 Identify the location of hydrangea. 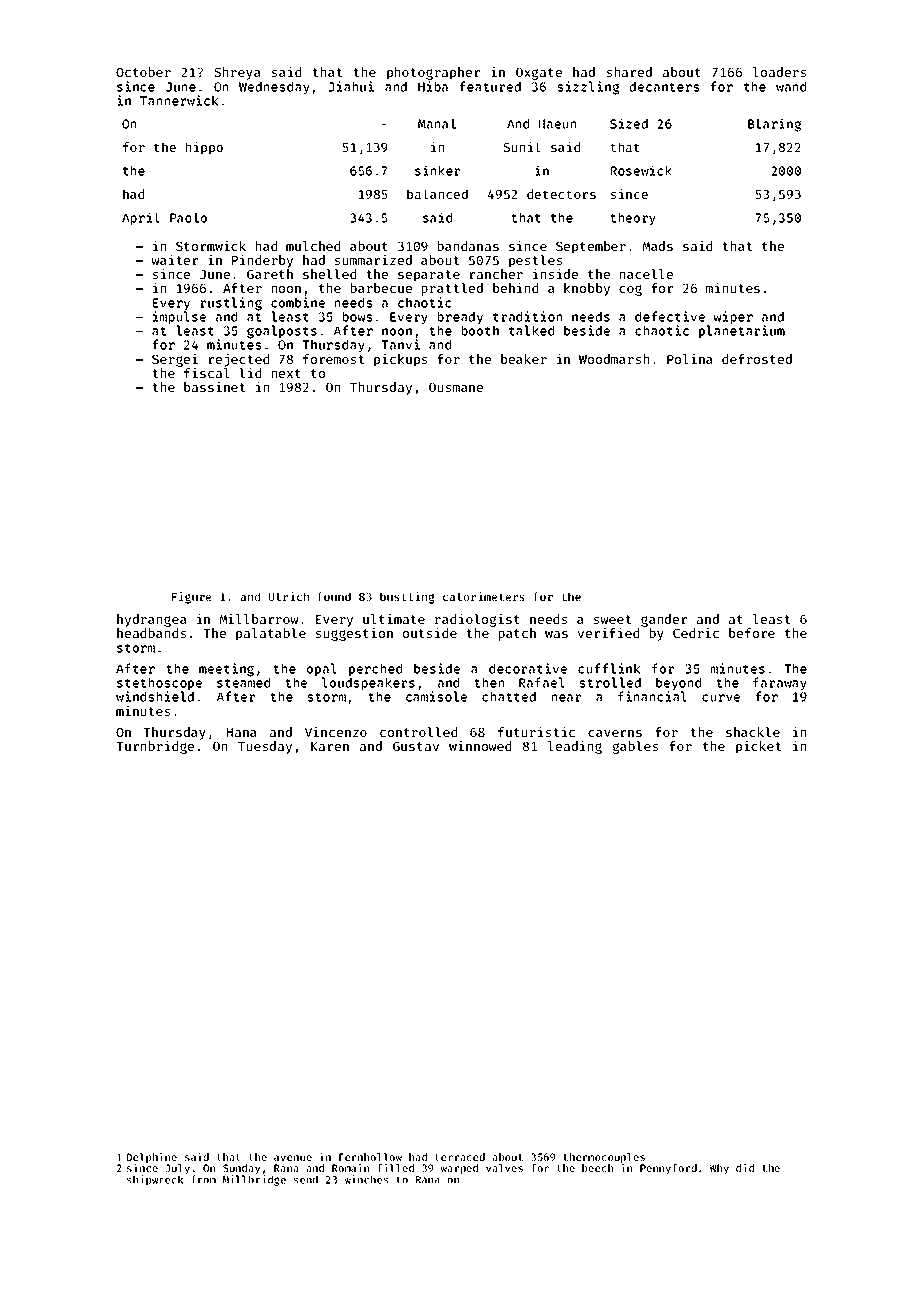
(151, 620).
